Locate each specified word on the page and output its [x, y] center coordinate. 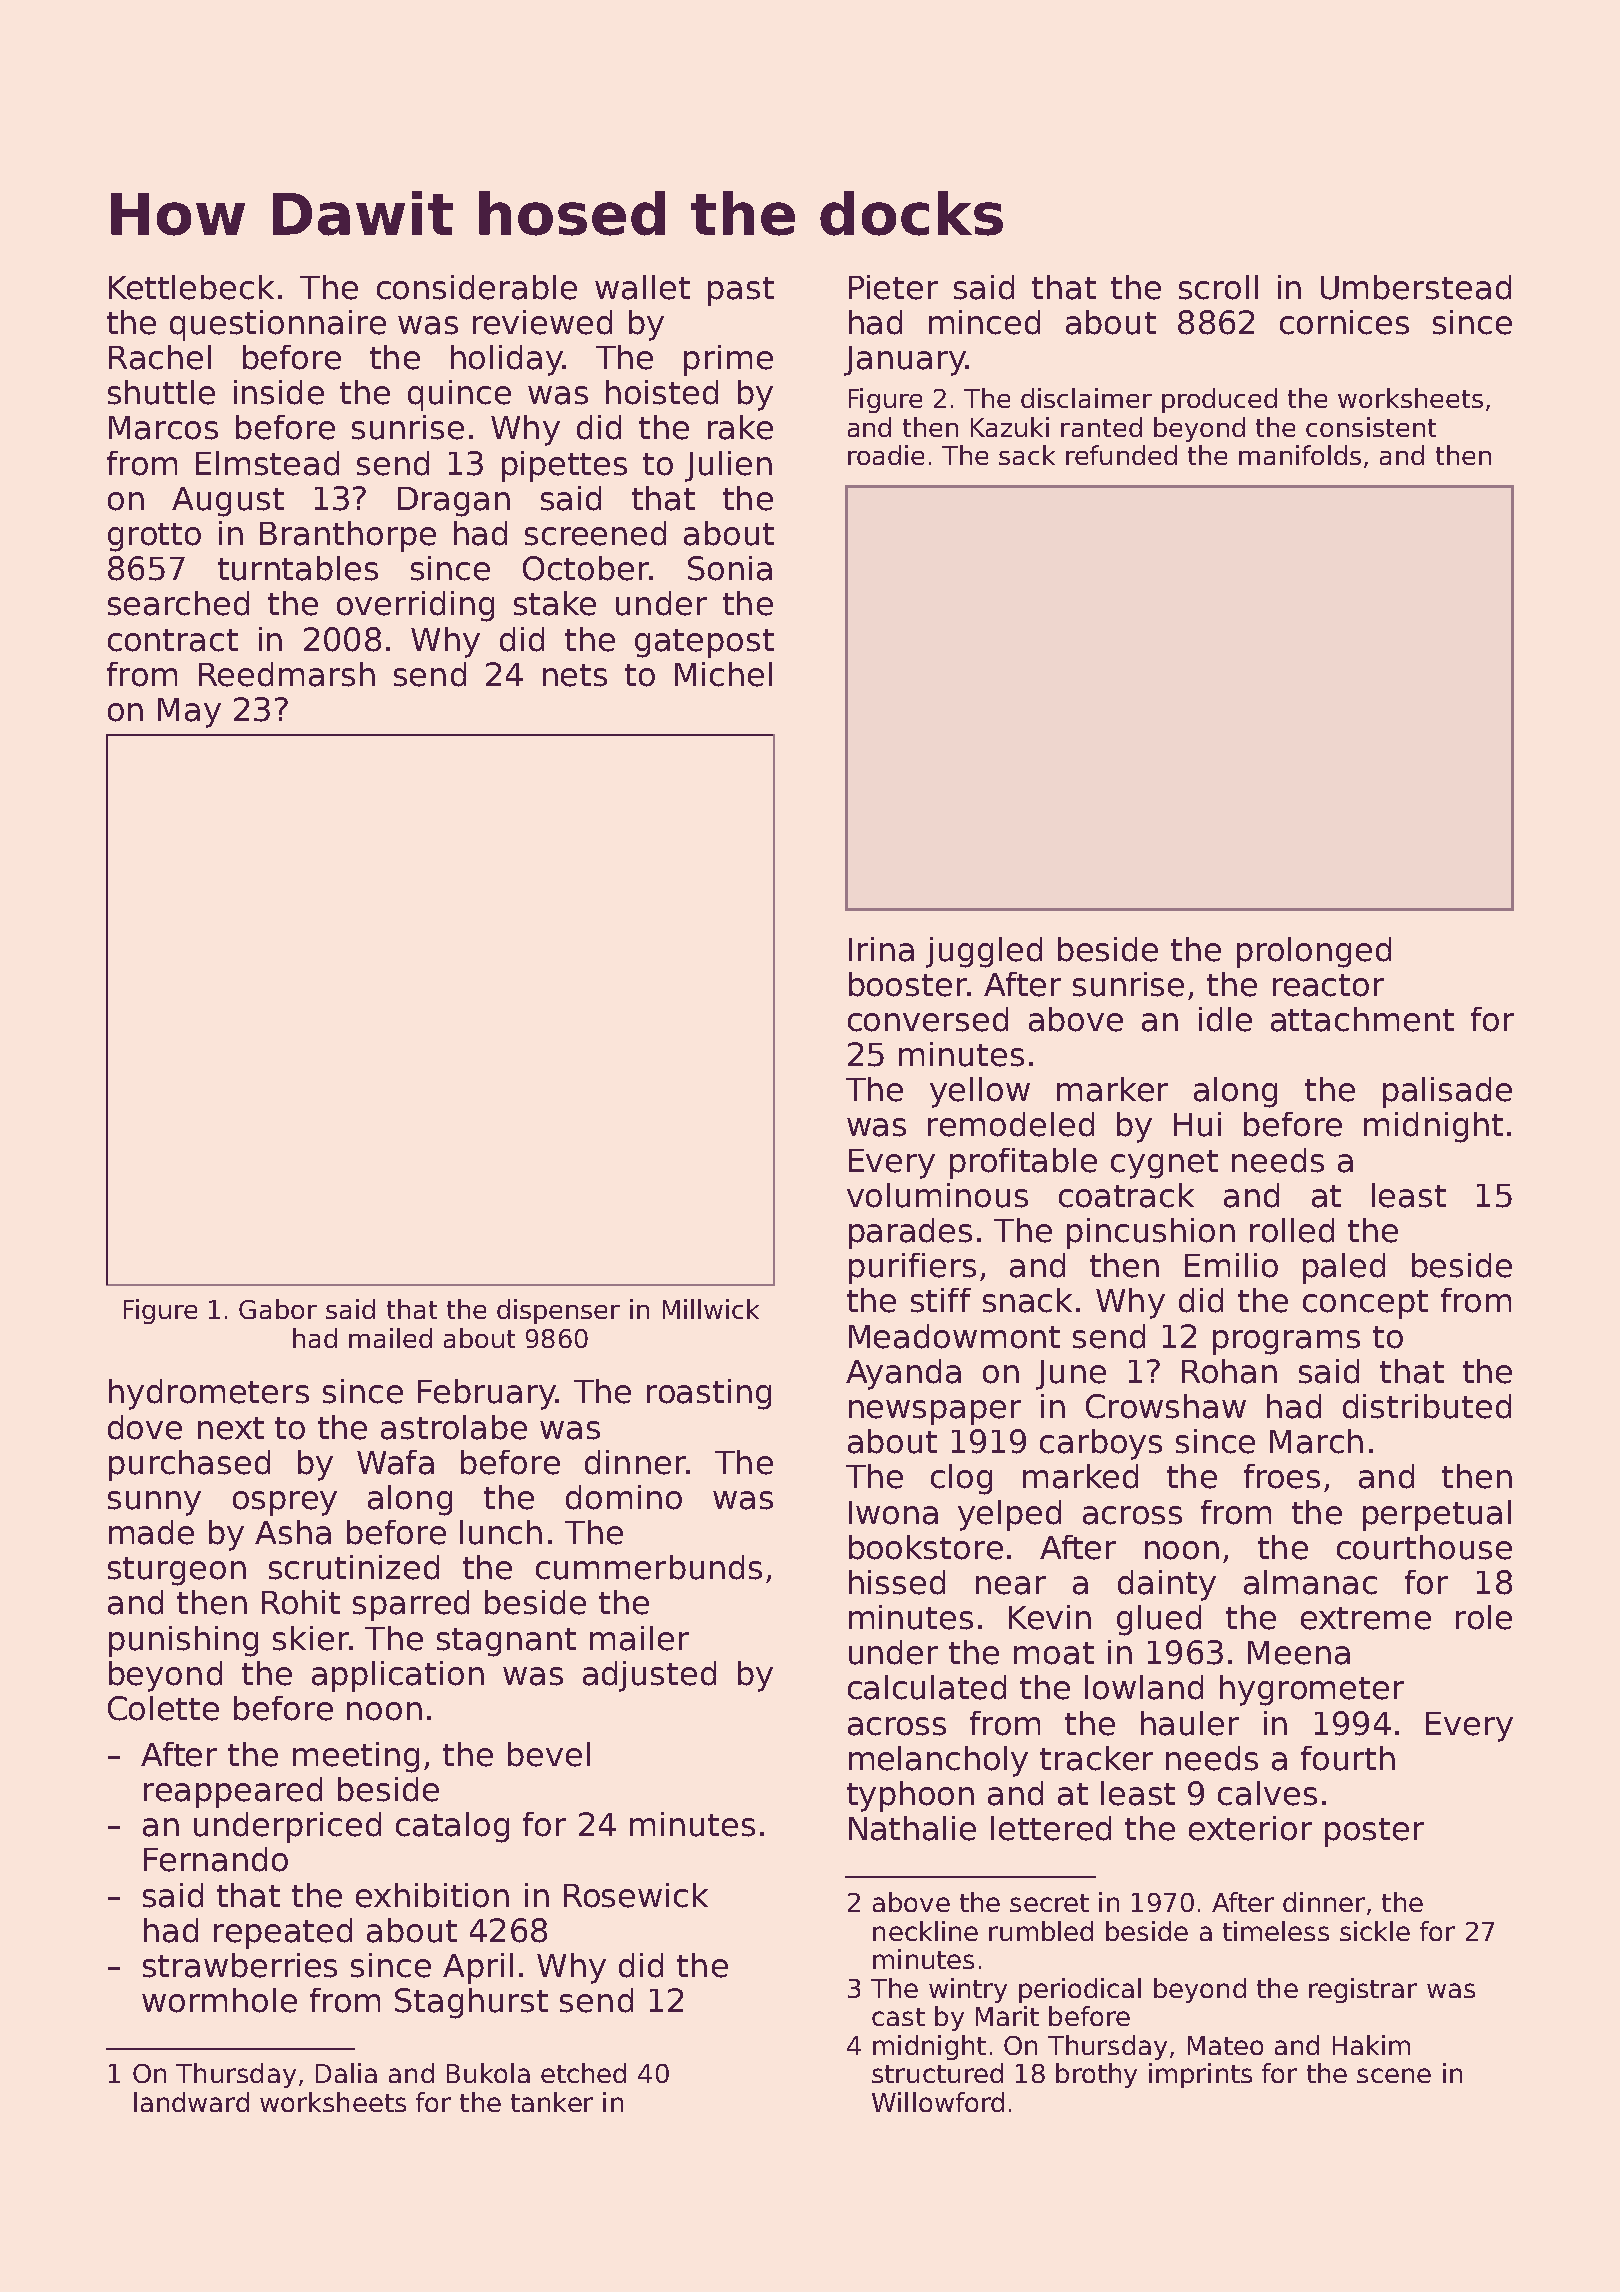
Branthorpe [348, 536]
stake [555, 603]
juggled [984, 952]
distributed [1427, 1406]
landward [191, 2102]
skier [311, 1638]
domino [624, 1497]
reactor [1328, 985]
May [189, 713]
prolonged [1314, 952]
